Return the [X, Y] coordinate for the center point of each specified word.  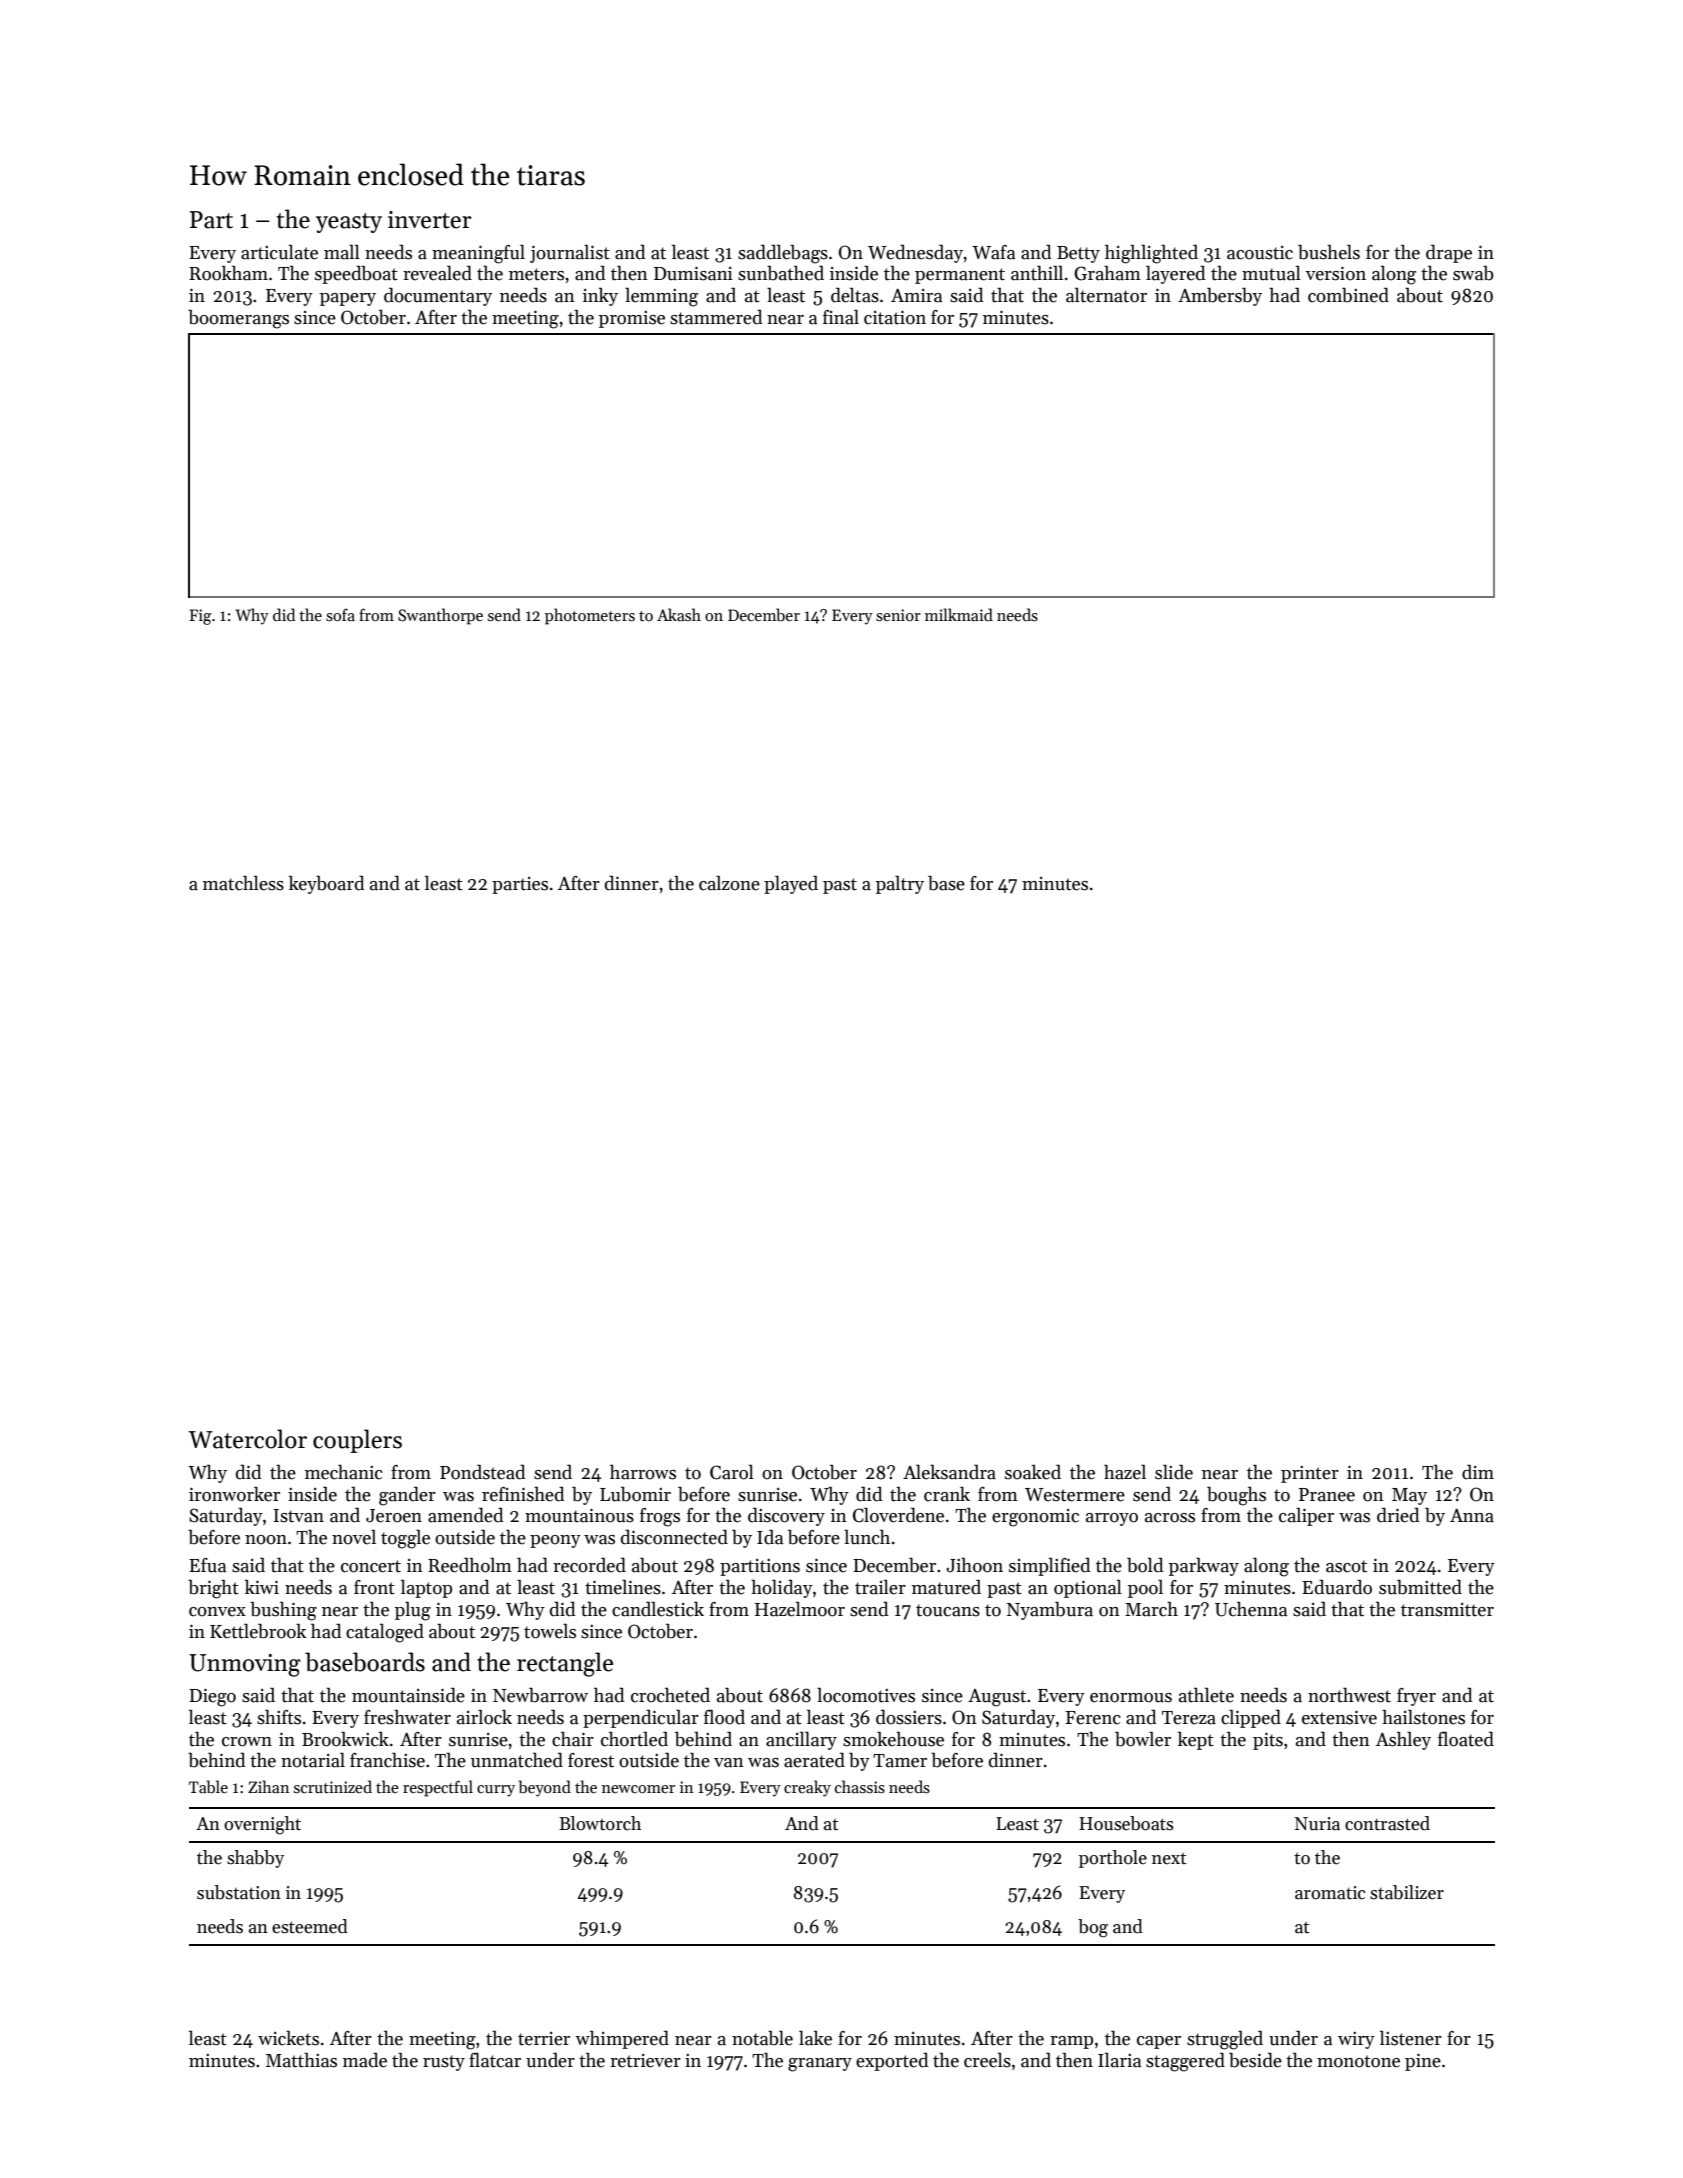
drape [1449, 253]
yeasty [349, 223]
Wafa [993, 252]
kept [1196, 1740]
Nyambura [1050, 1610]
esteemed [310, 1926]
